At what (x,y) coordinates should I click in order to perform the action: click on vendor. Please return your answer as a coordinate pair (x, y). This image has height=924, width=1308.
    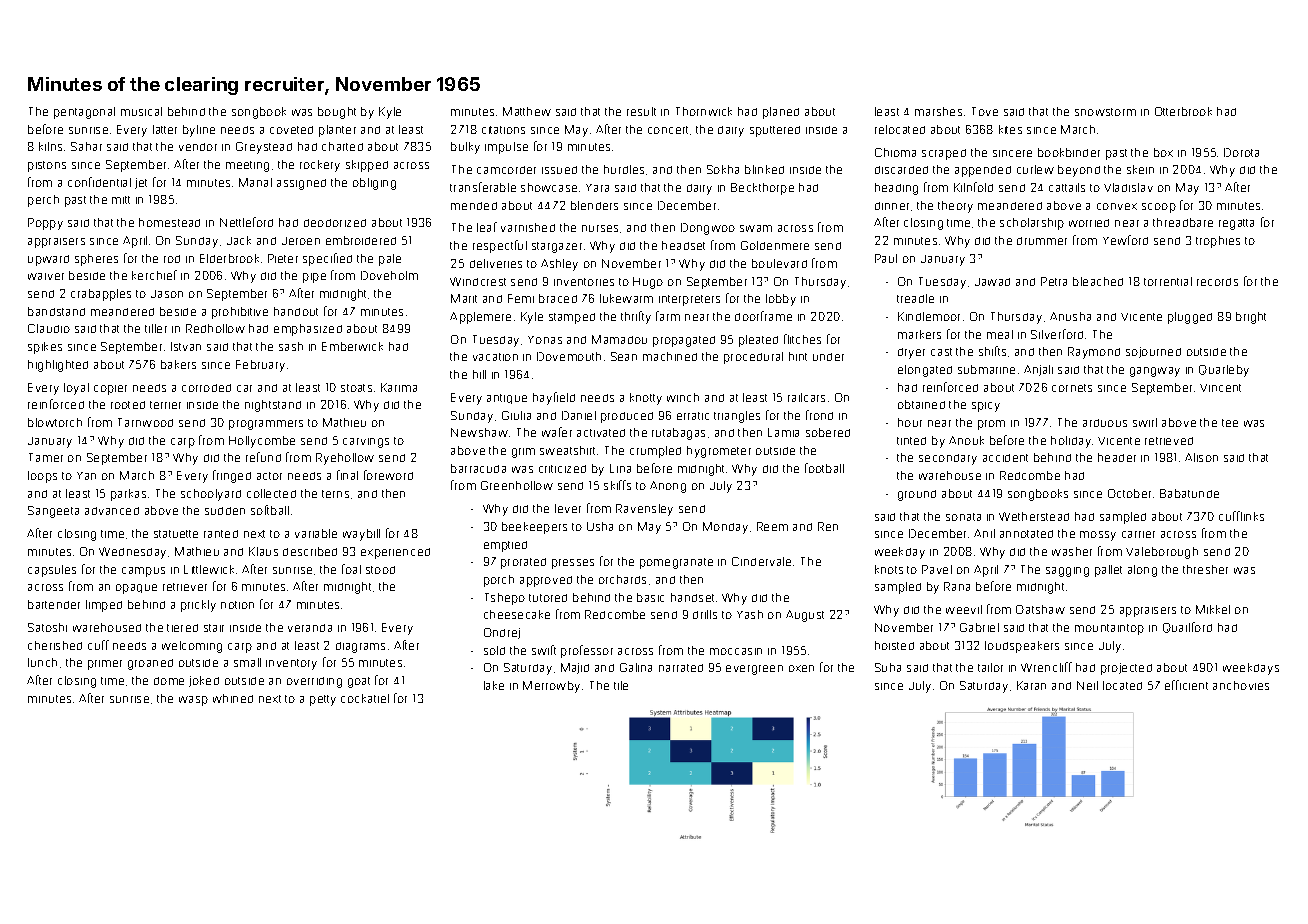
    Looking at the image, I should click on (198, 147).
